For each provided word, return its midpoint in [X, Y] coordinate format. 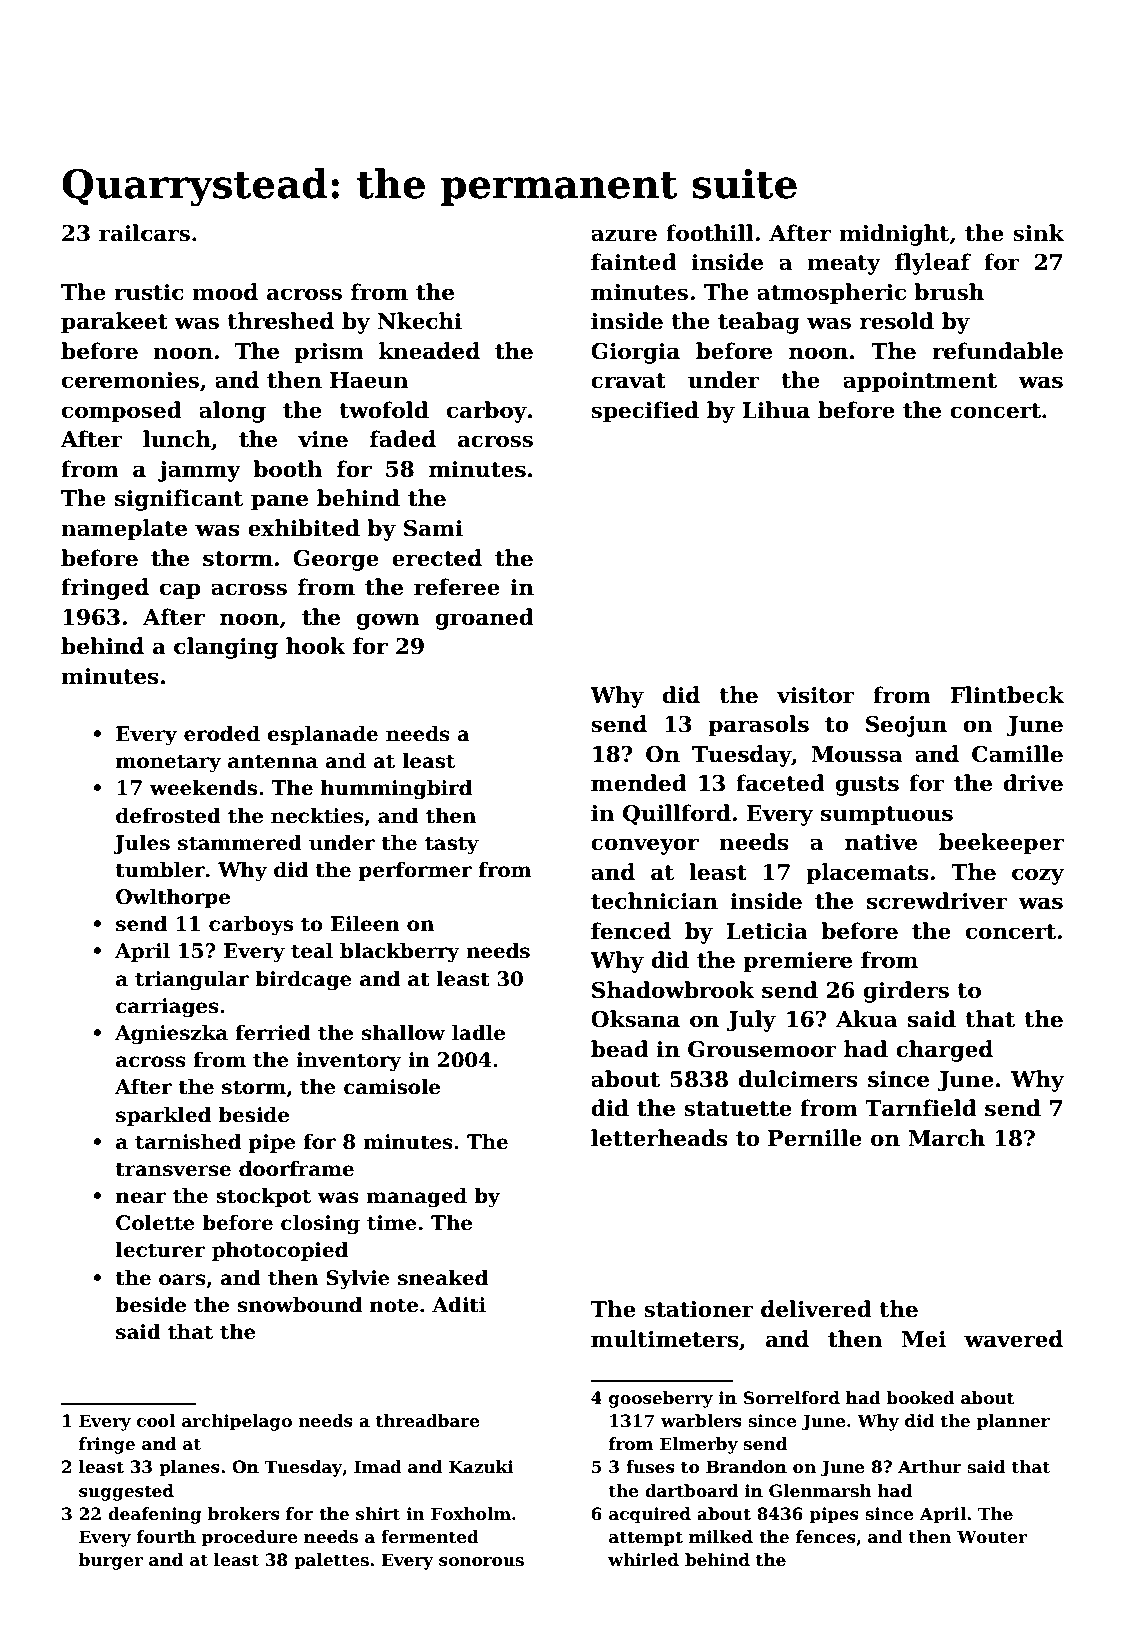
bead [620, 1049]
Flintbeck [1007, 695]
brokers [244, 1514]
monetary [168, 763]
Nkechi [420, 321]
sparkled [163, 1116]
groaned [484, 619]
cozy [1038, 876]
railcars [144, 233]
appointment [920, 382]
